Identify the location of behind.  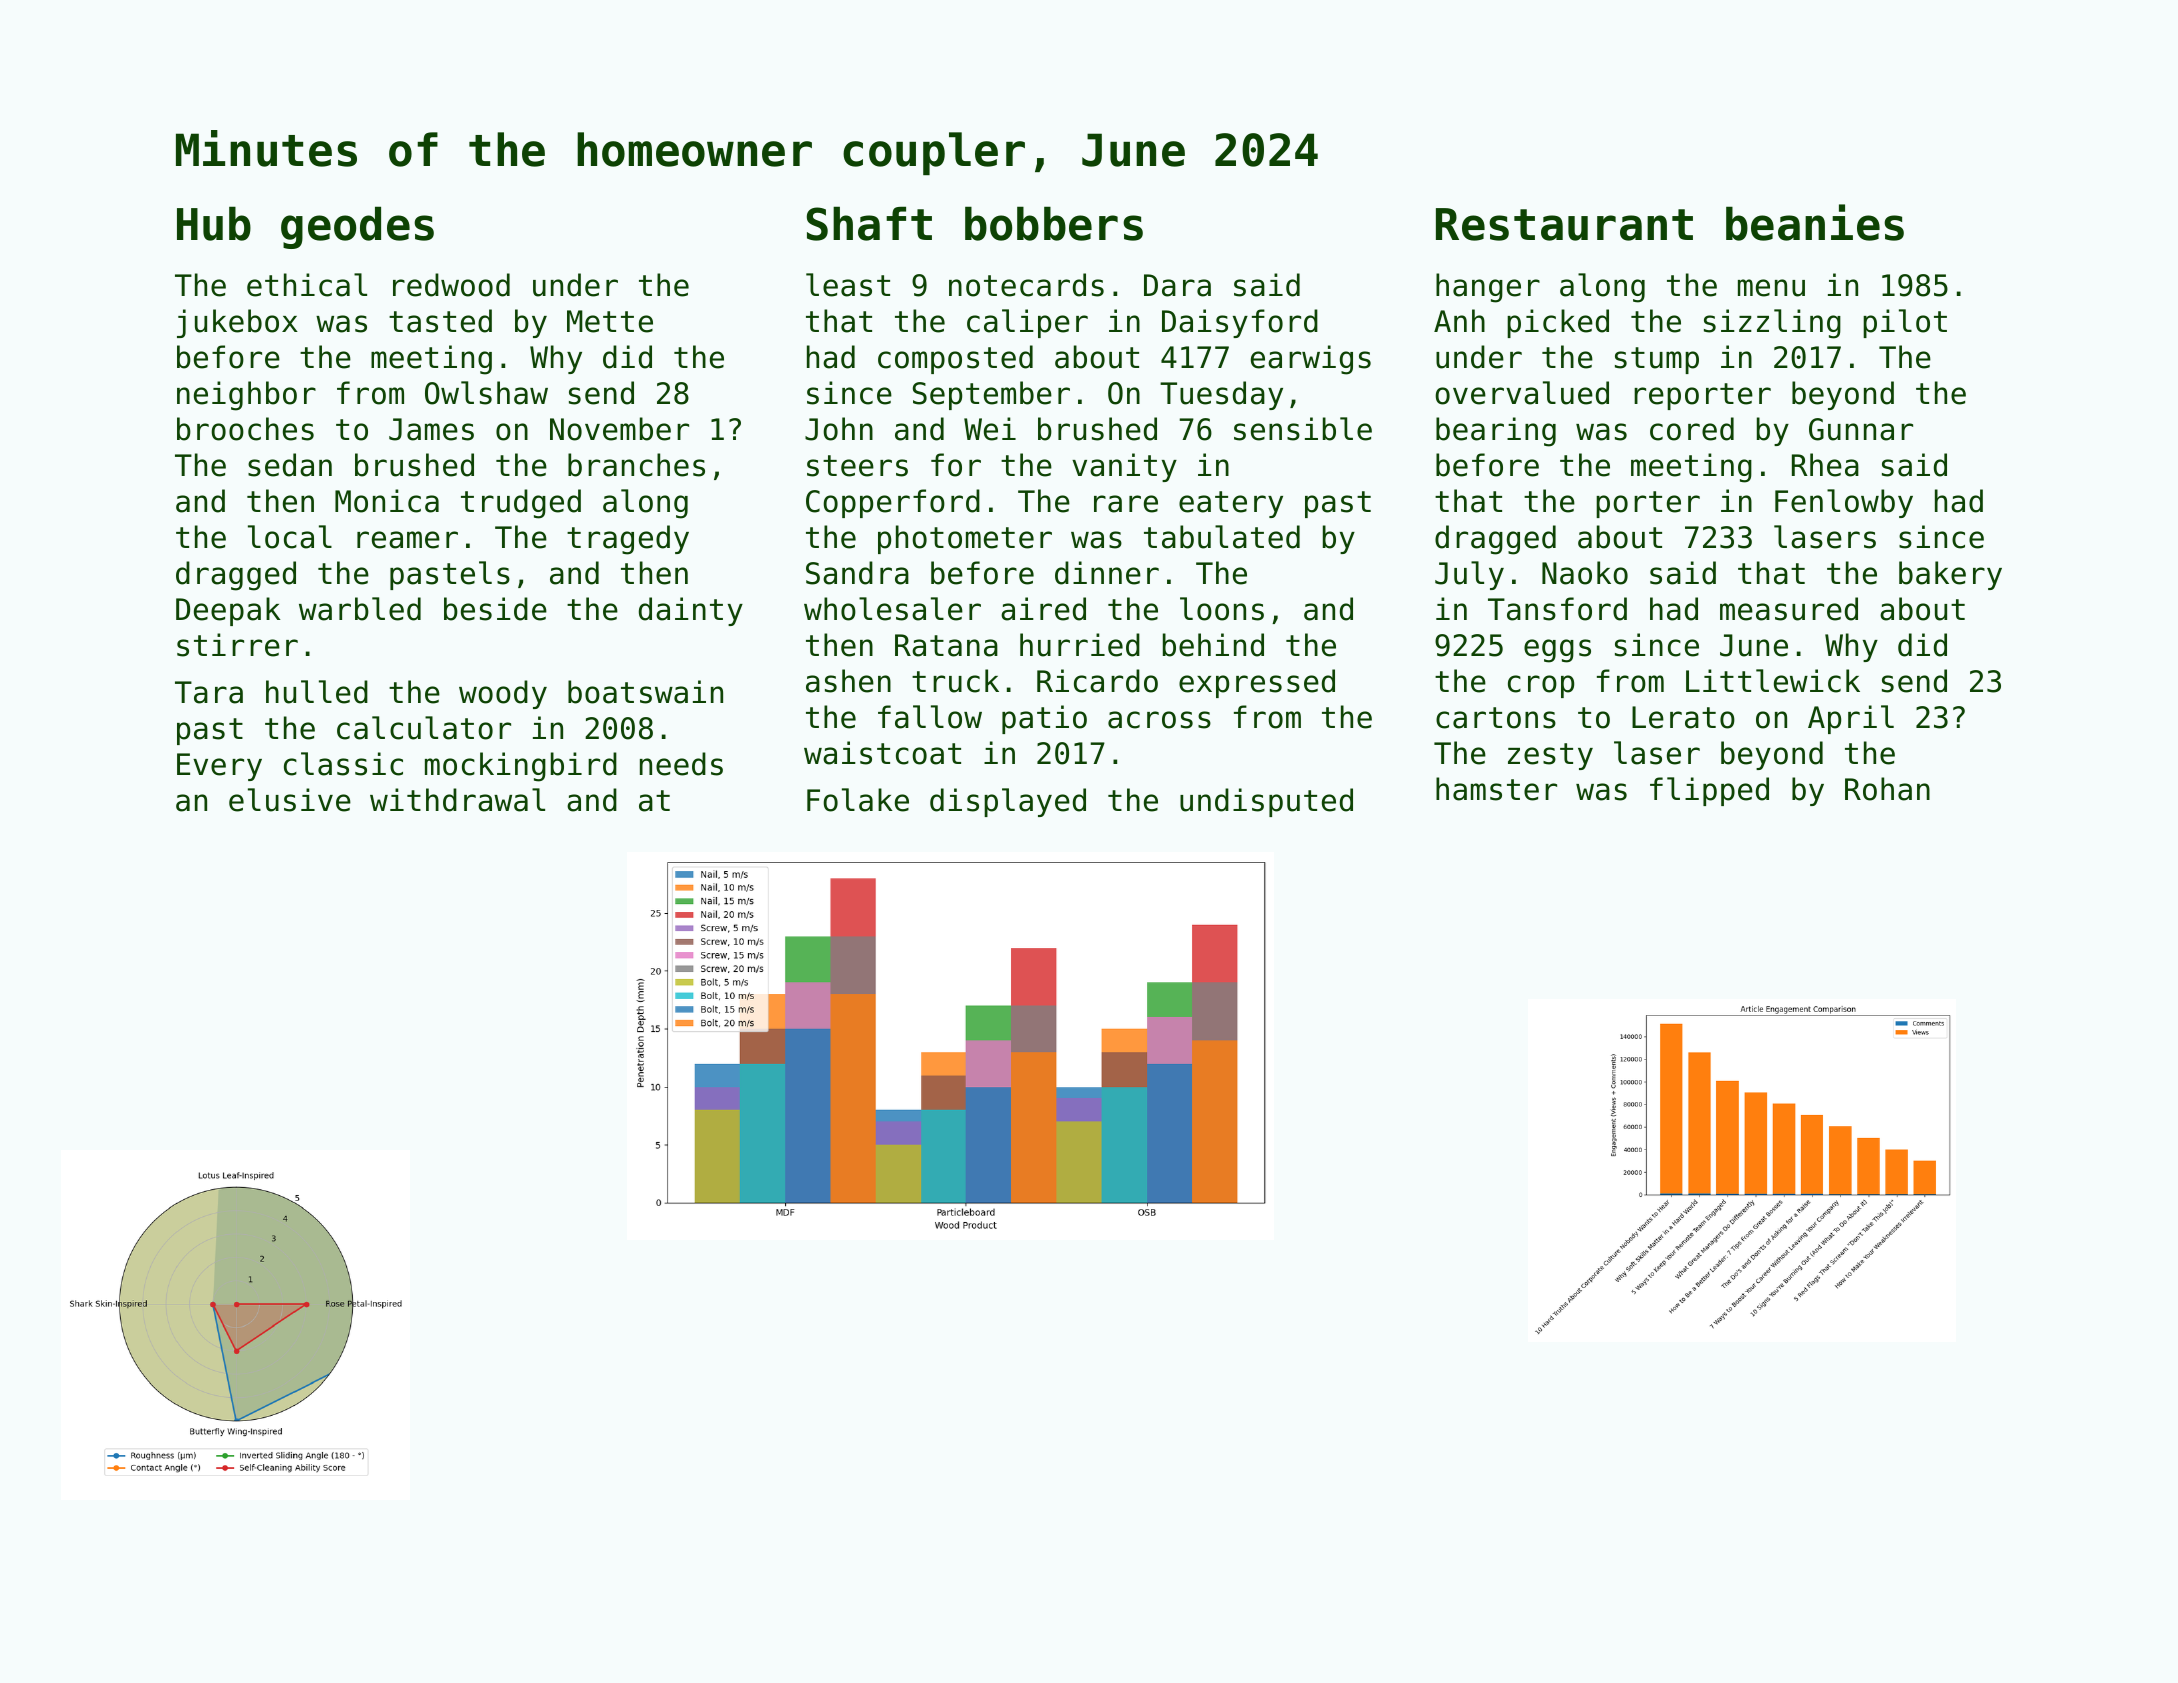
(1213, 645).
